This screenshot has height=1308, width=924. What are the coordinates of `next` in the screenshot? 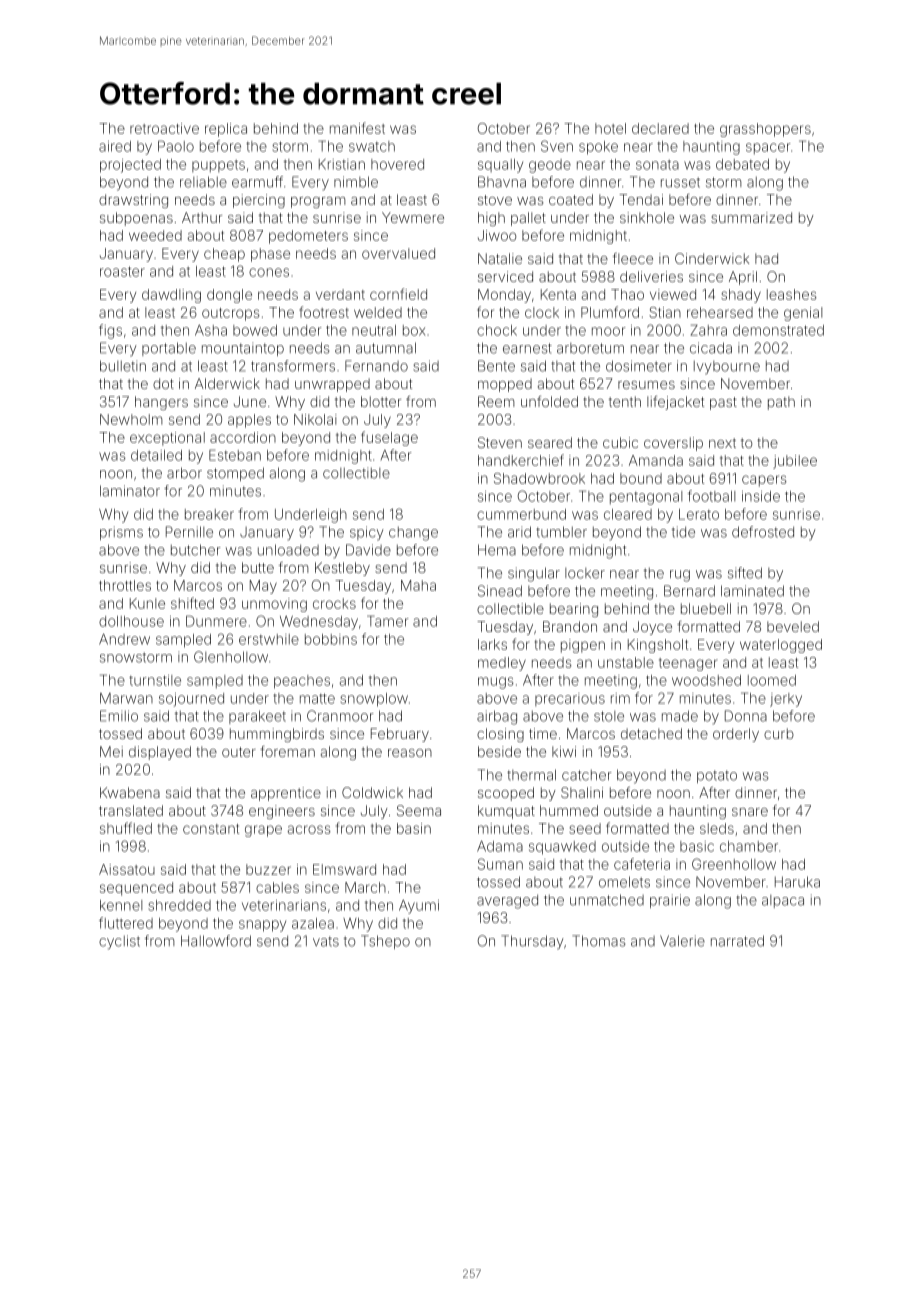 It's located at (722, 443).
